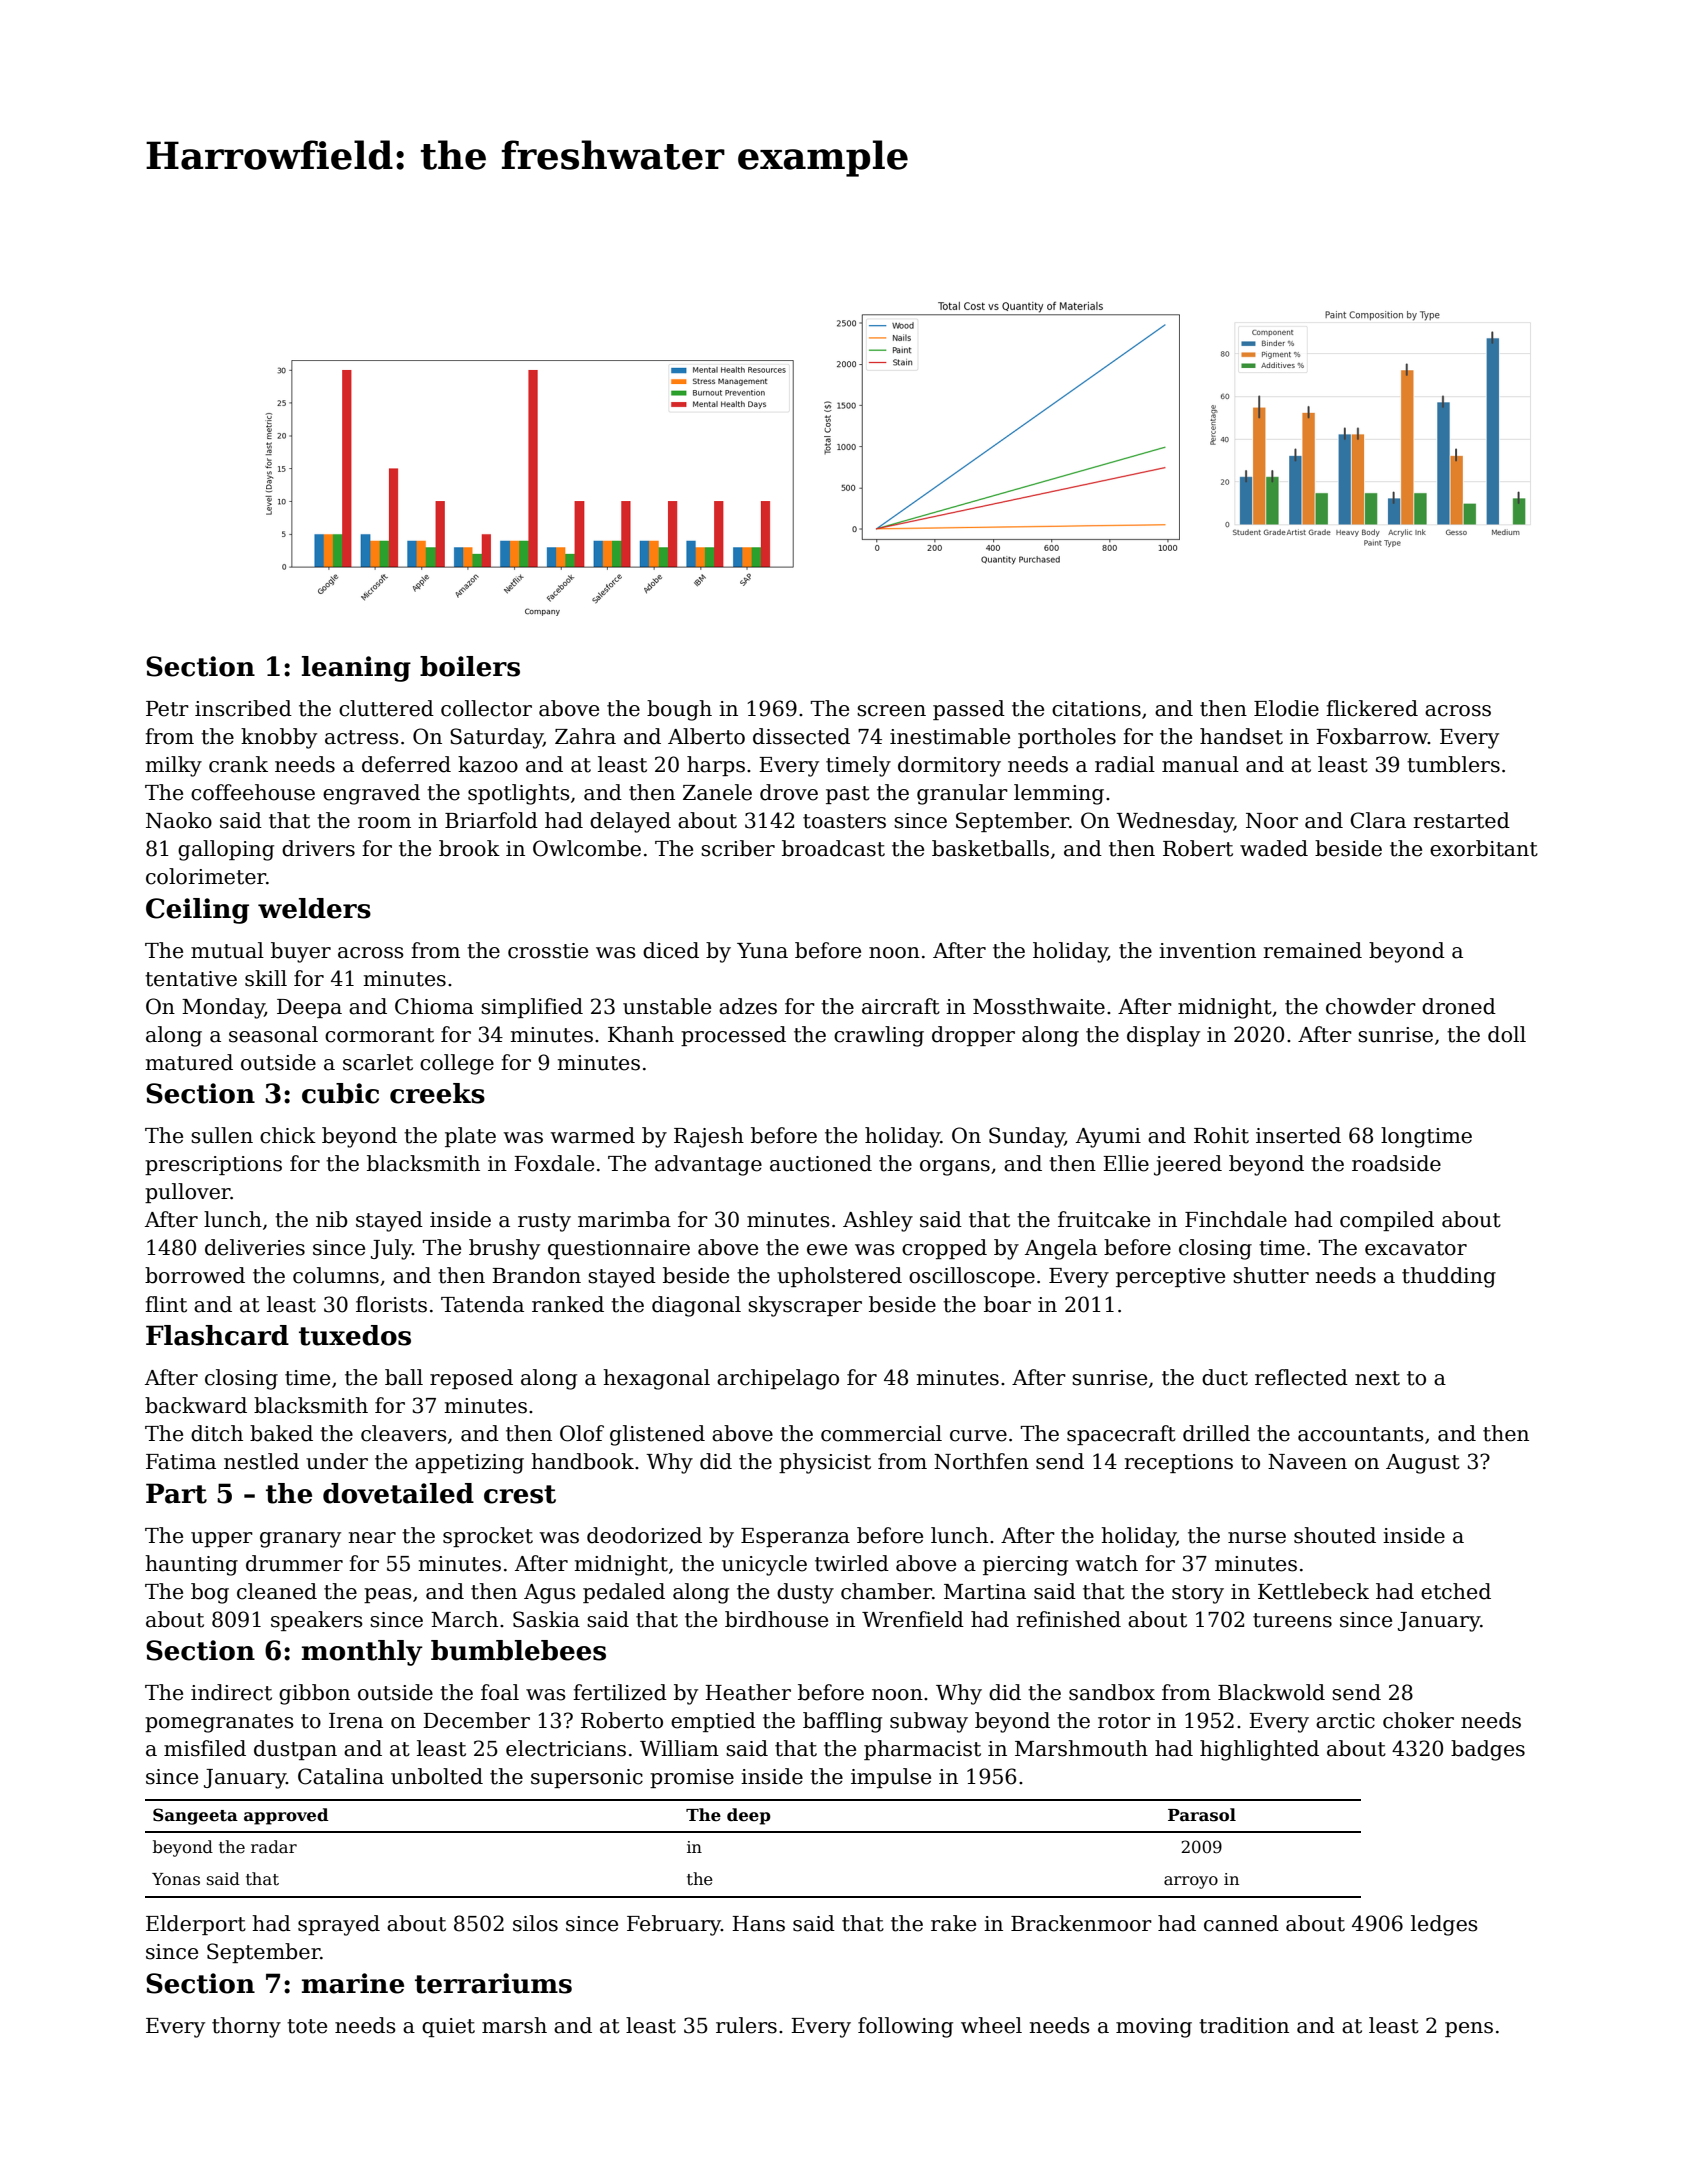 This screenshot has width=1683, height=2178. Describe the element at coordinates (1372, 708) in the screenshot. I see `flickered` at that location.
